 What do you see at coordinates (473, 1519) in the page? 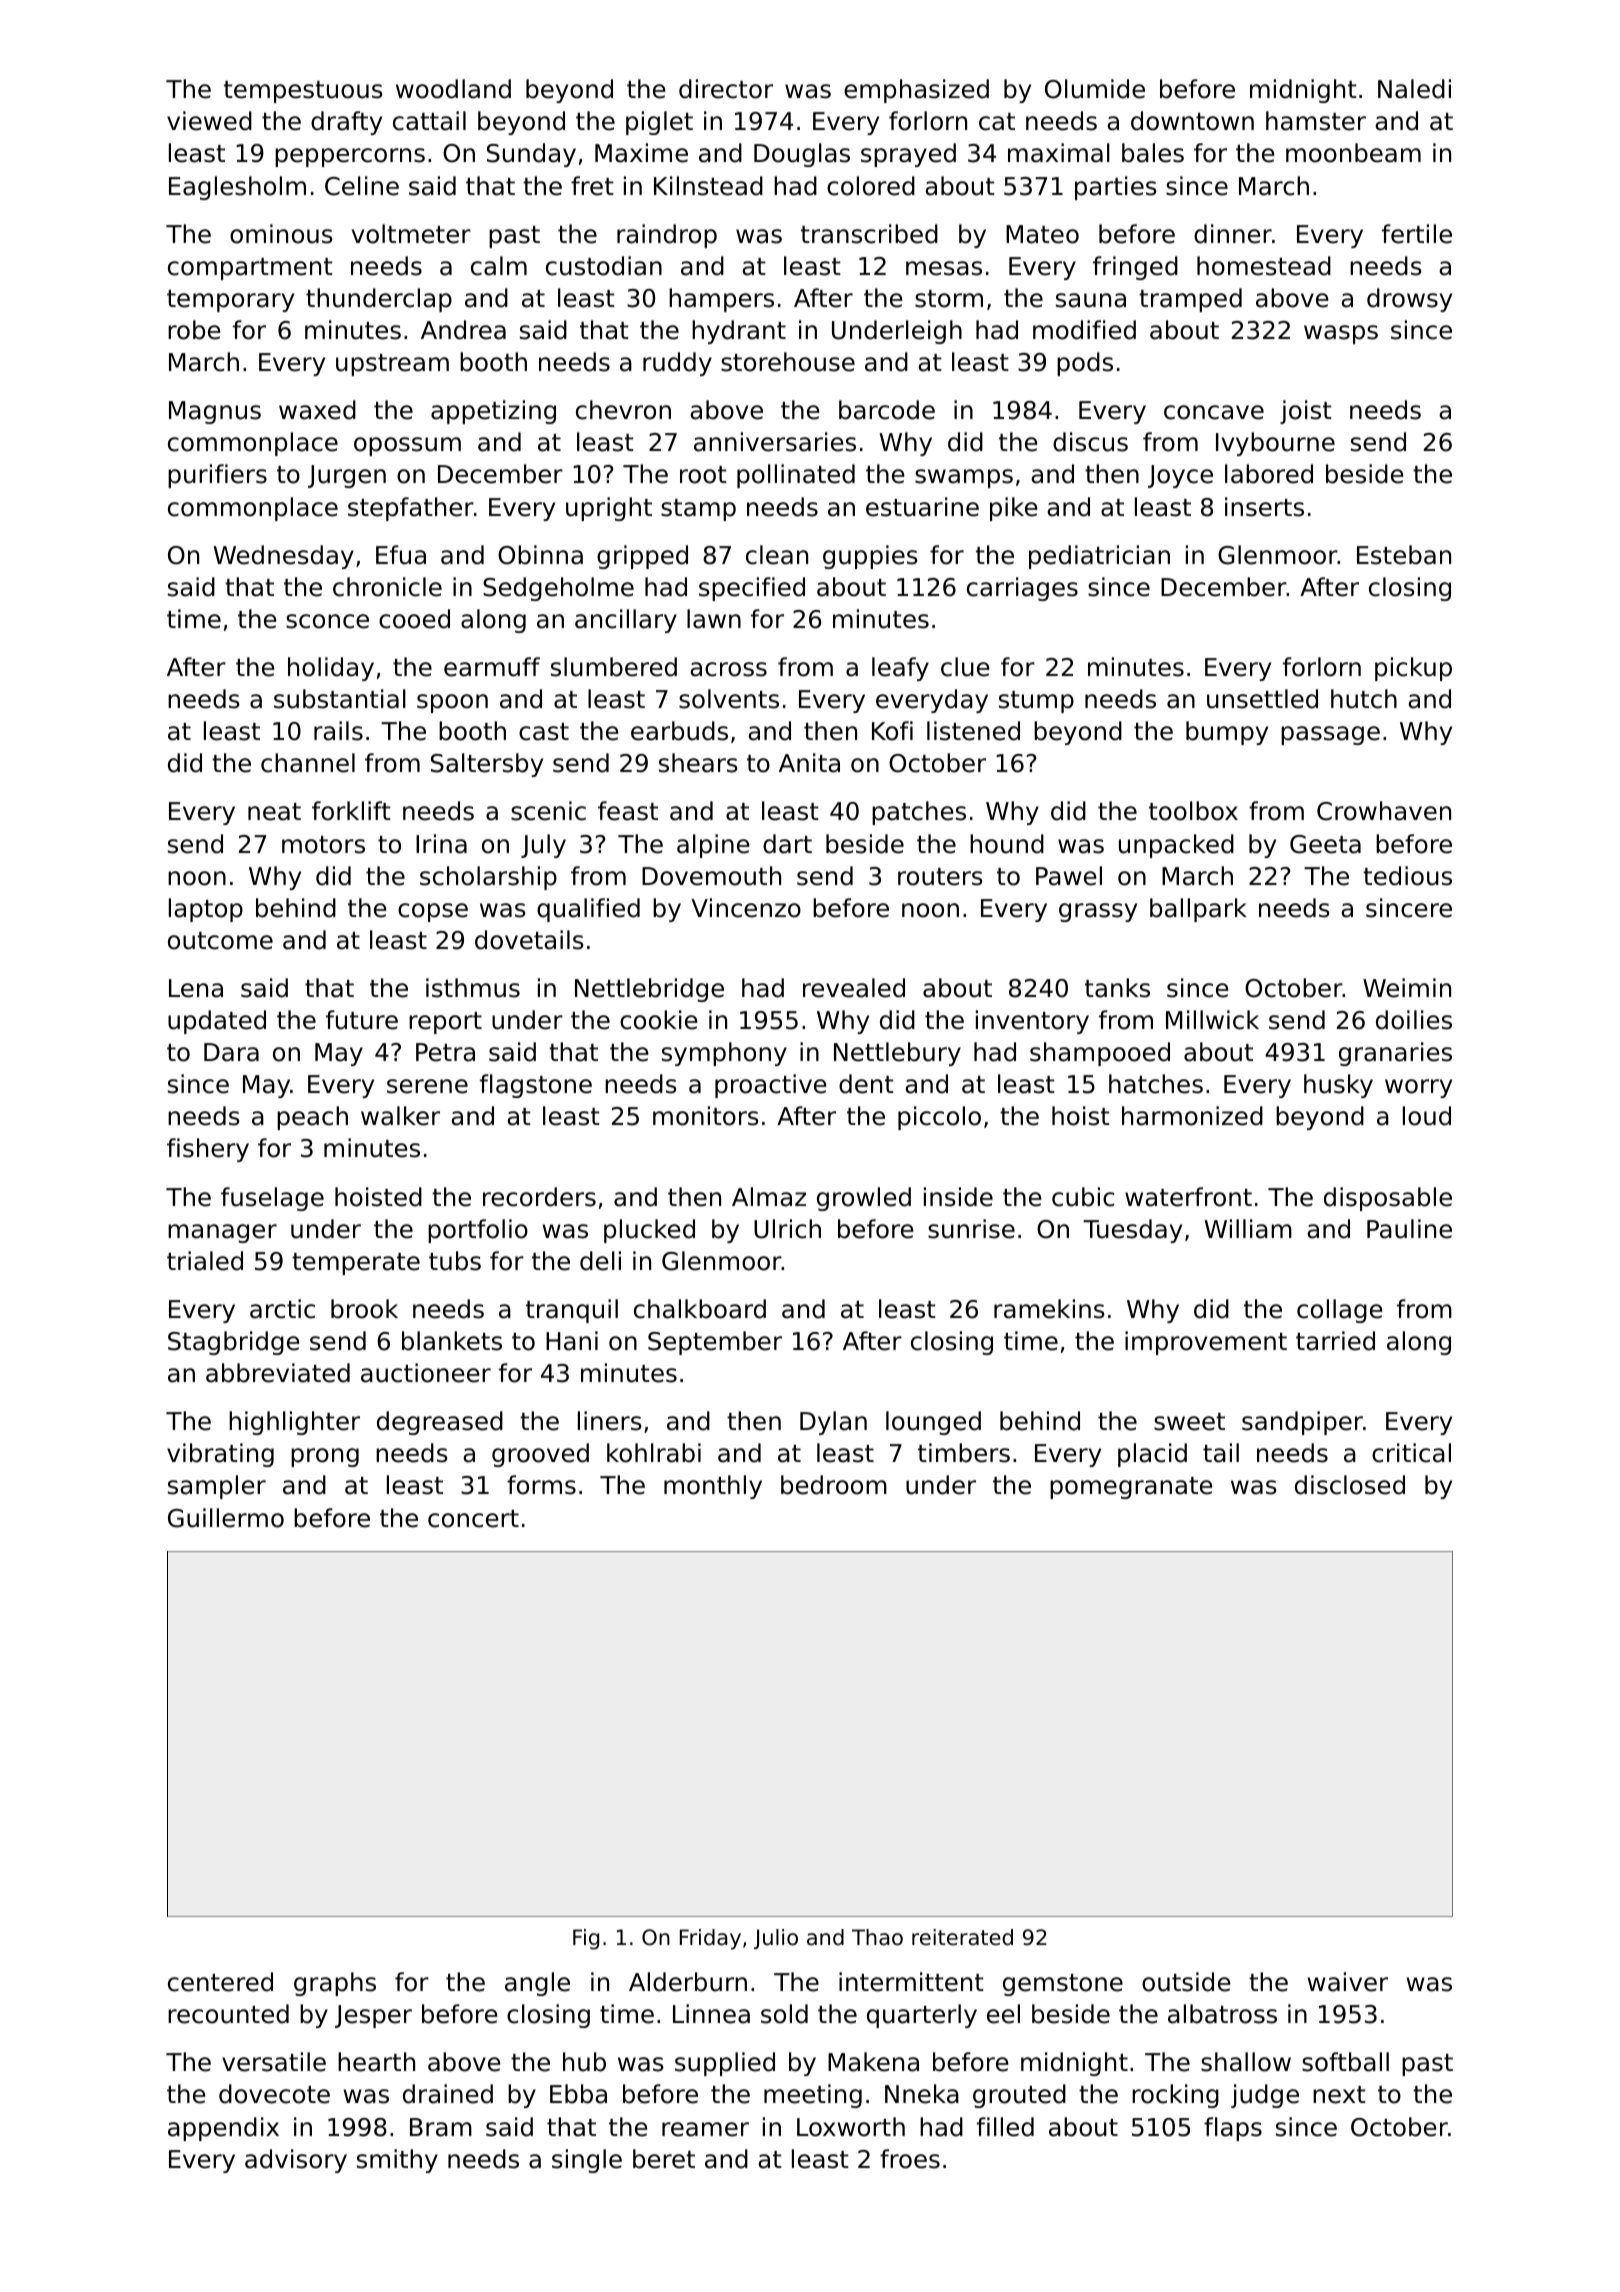
I see `concert` at bounding box center [473, 1519].
